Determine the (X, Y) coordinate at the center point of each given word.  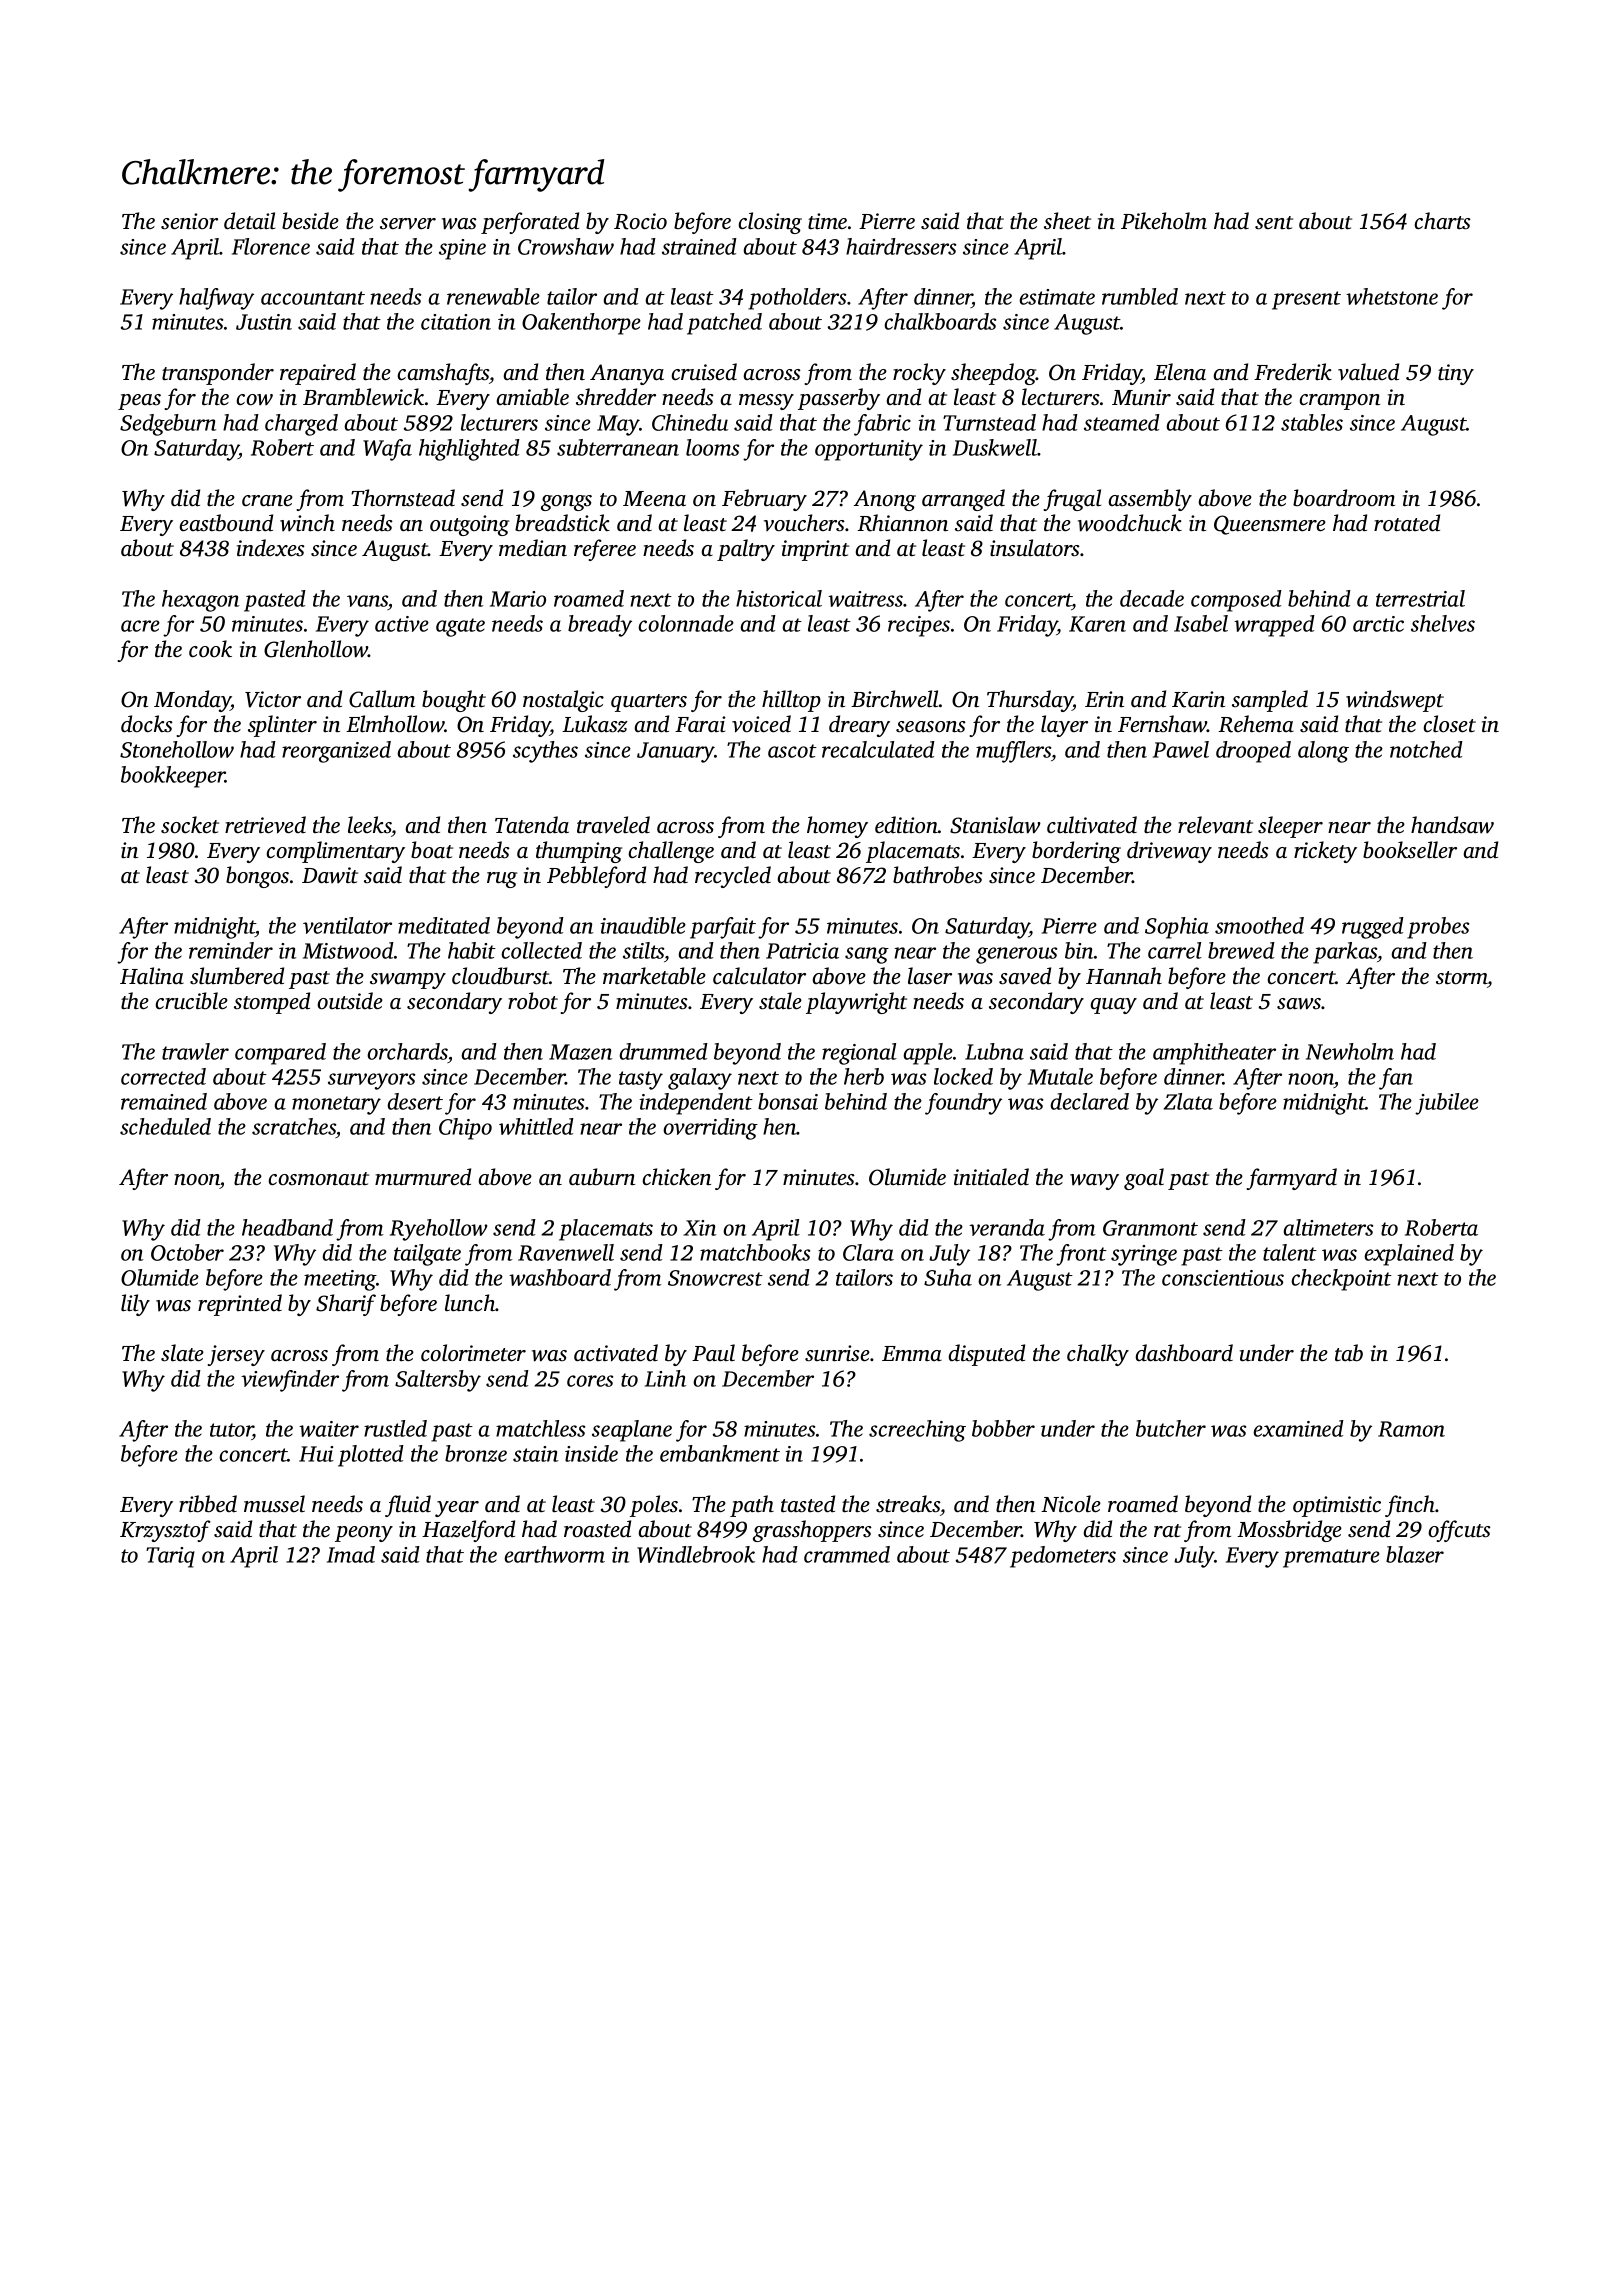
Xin (700, 1228)
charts (1443, 221)
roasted (597, 1529)
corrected (163, 1076)
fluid (408, 1506)
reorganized (336, 752)
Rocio (640, 221)
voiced (761, 724)
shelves (1443, 623)
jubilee (1447, 1104)
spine (462, 249)
